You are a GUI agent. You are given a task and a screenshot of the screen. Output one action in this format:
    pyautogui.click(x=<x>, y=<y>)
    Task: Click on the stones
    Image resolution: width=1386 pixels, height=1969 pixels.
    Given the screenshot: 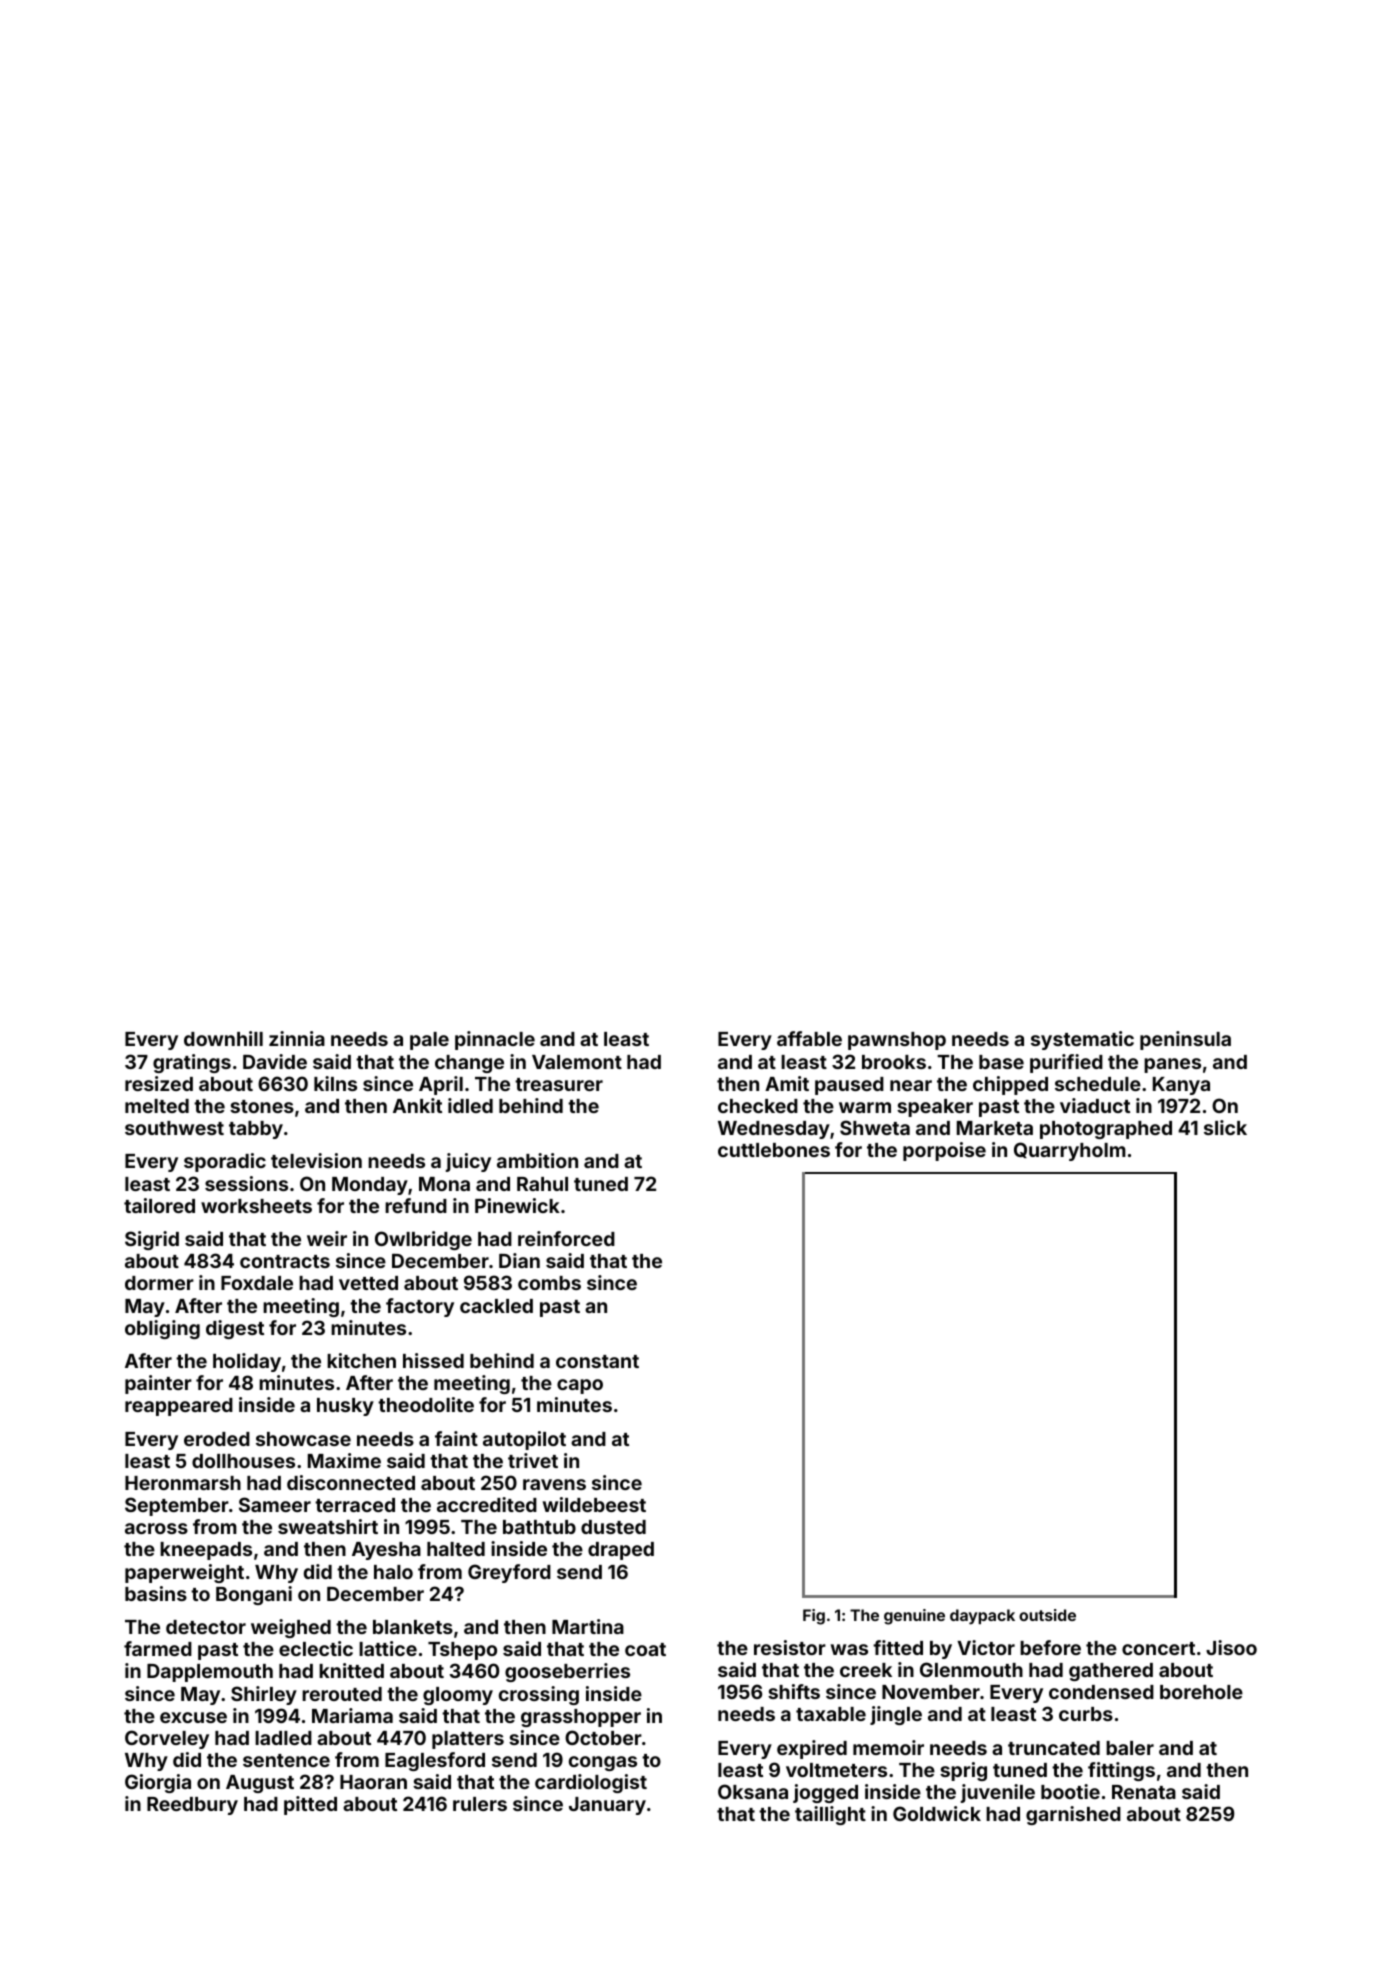 What is the action you would take?
    pyautogui.click(x=262, y=1106)
